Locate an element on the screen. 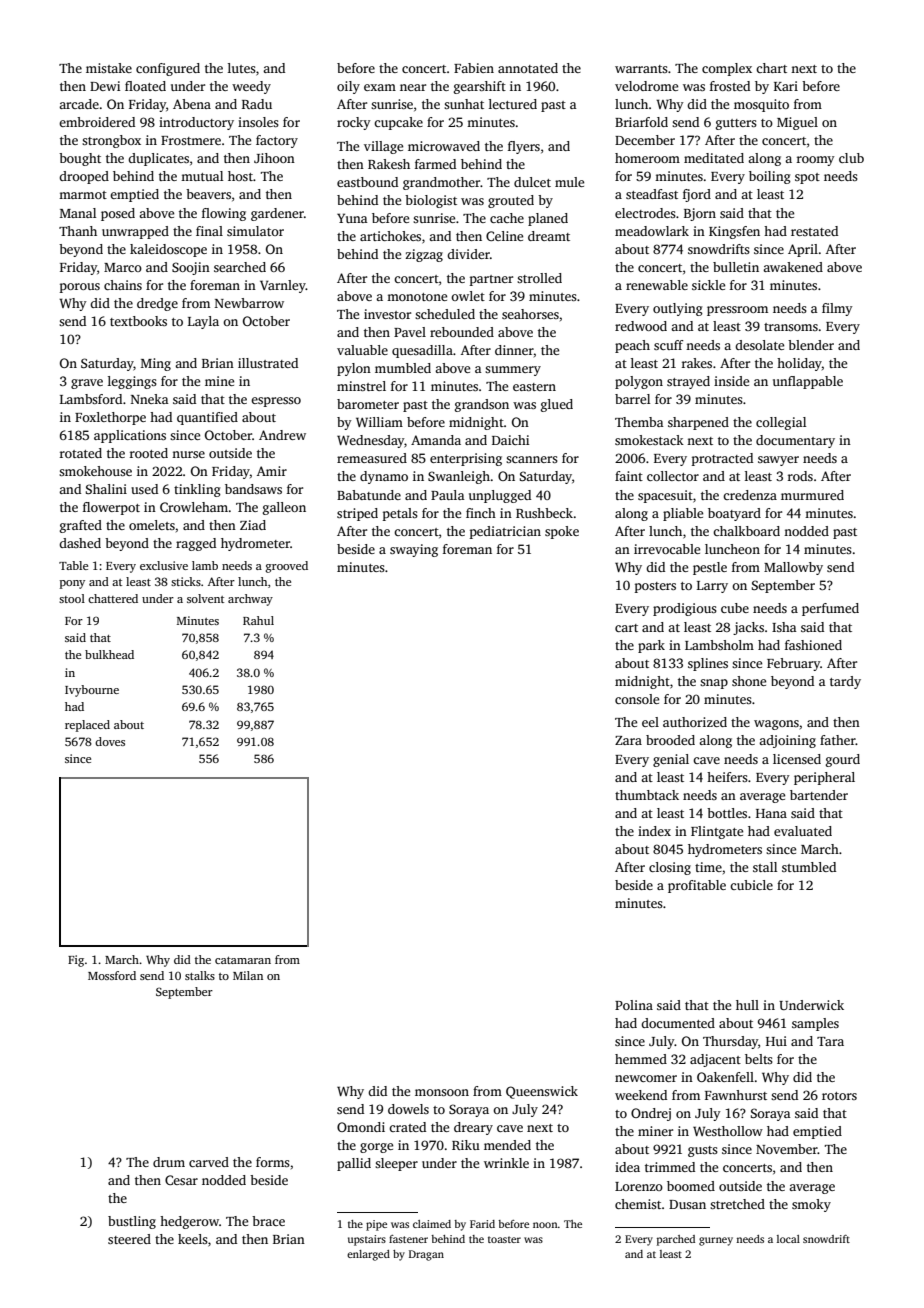  Yuna is located at coordinates (352, 218).
